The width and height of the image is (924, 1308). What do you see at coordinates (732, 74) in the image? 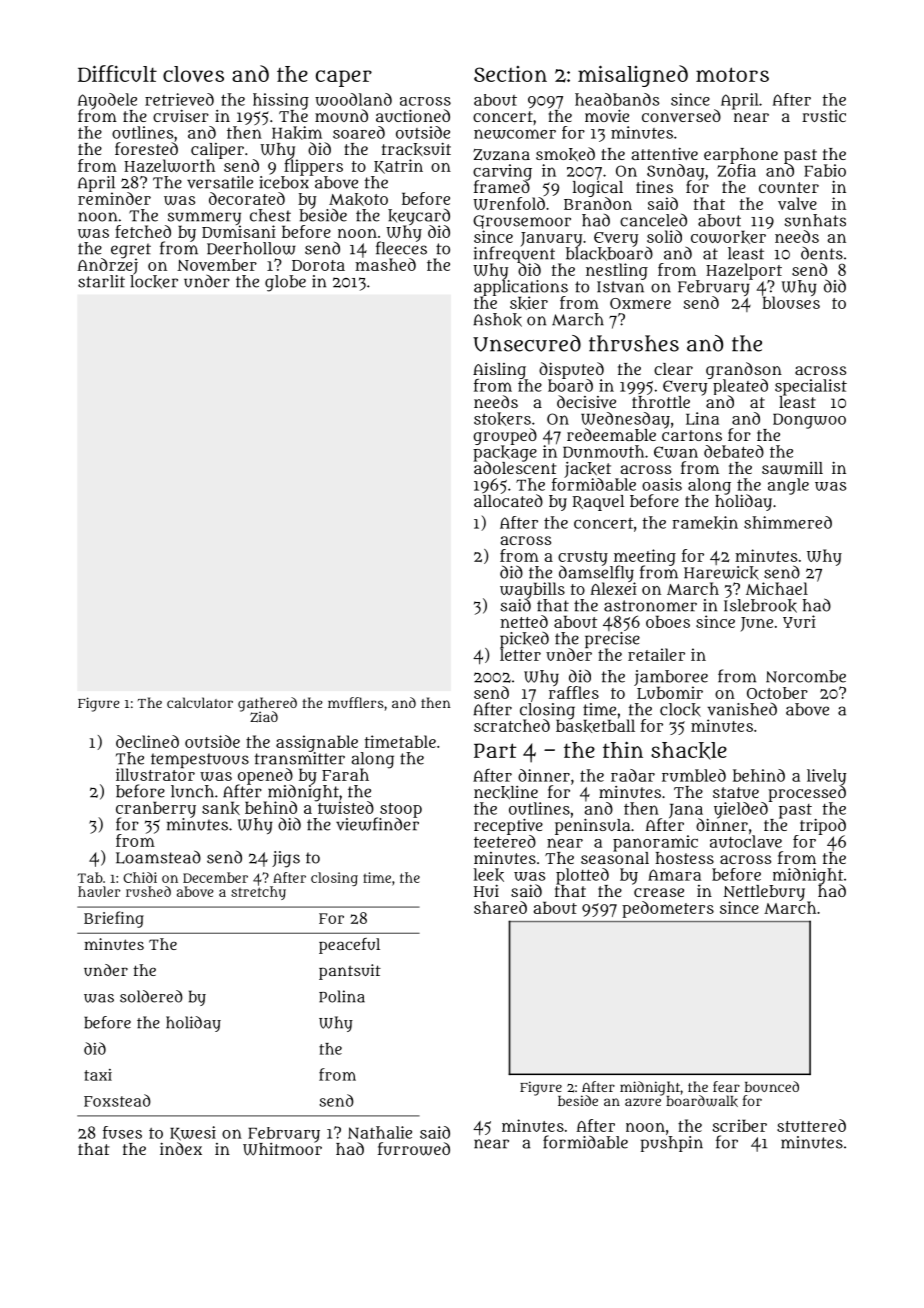
I see `motors` at bounding box center [732, 74].
